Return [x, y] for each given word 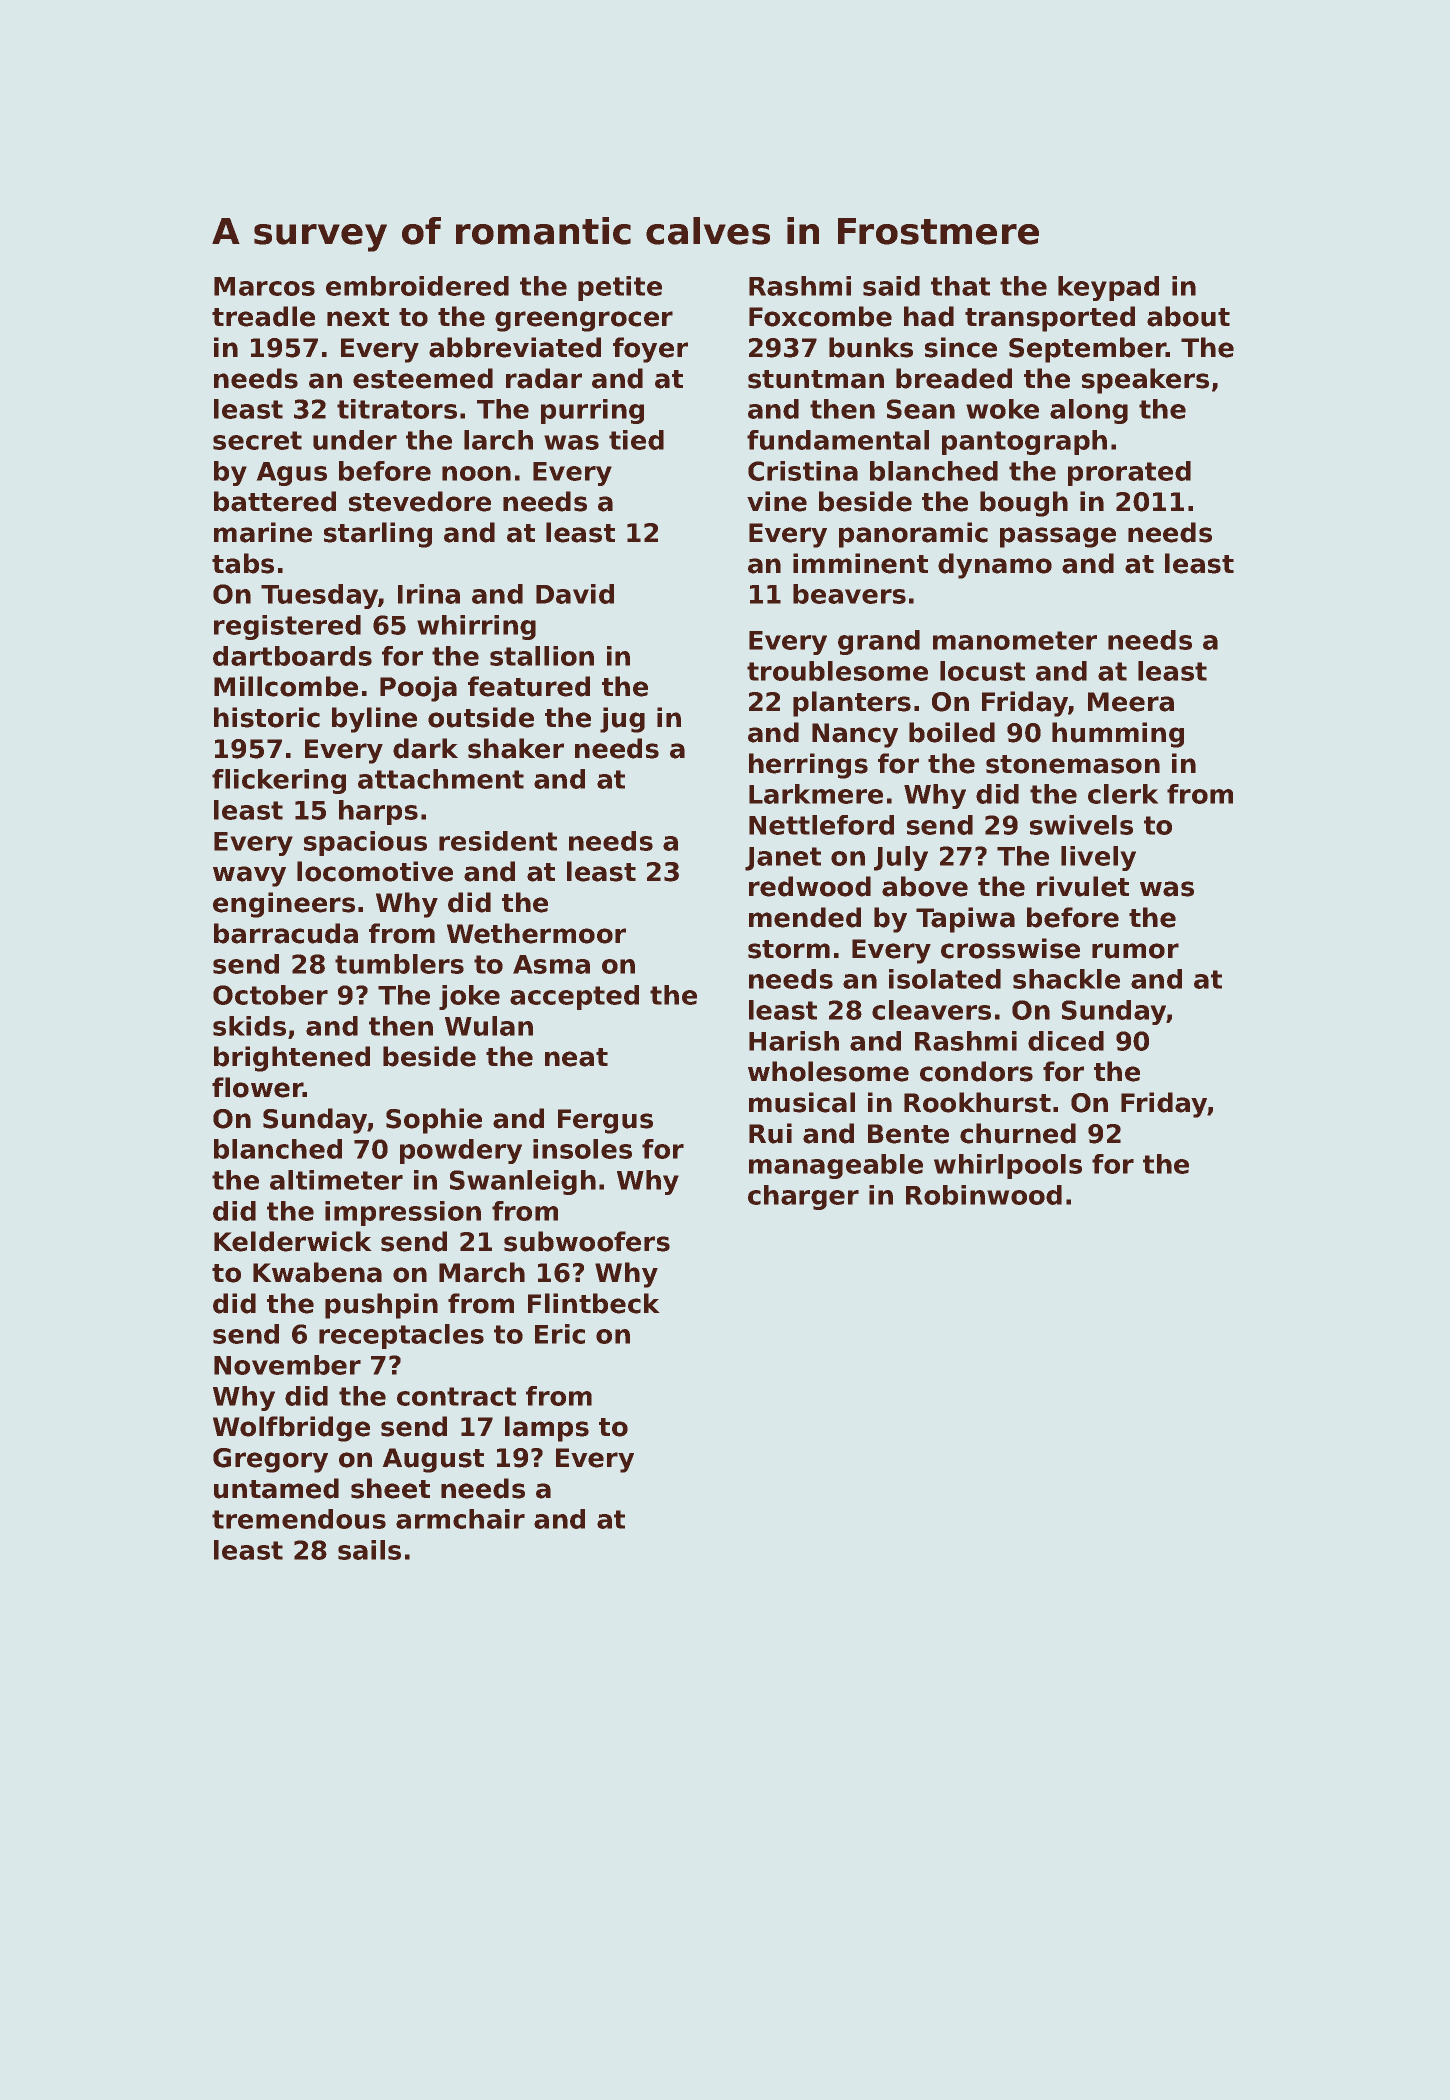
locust [982, 671]
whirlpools [1008, 1166]
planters [852, 704]
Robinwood [984, 1195]
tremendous [299, 1519]
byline [374, 720]
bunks [871, 347]
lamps [547, 1429]
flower [257, 1087]
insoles [582, 1149]
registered [287, 627]
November [287, 1365]
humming [1118, 735]
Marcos [264, 286]
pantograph [1024, 442]
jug [622, 720]
